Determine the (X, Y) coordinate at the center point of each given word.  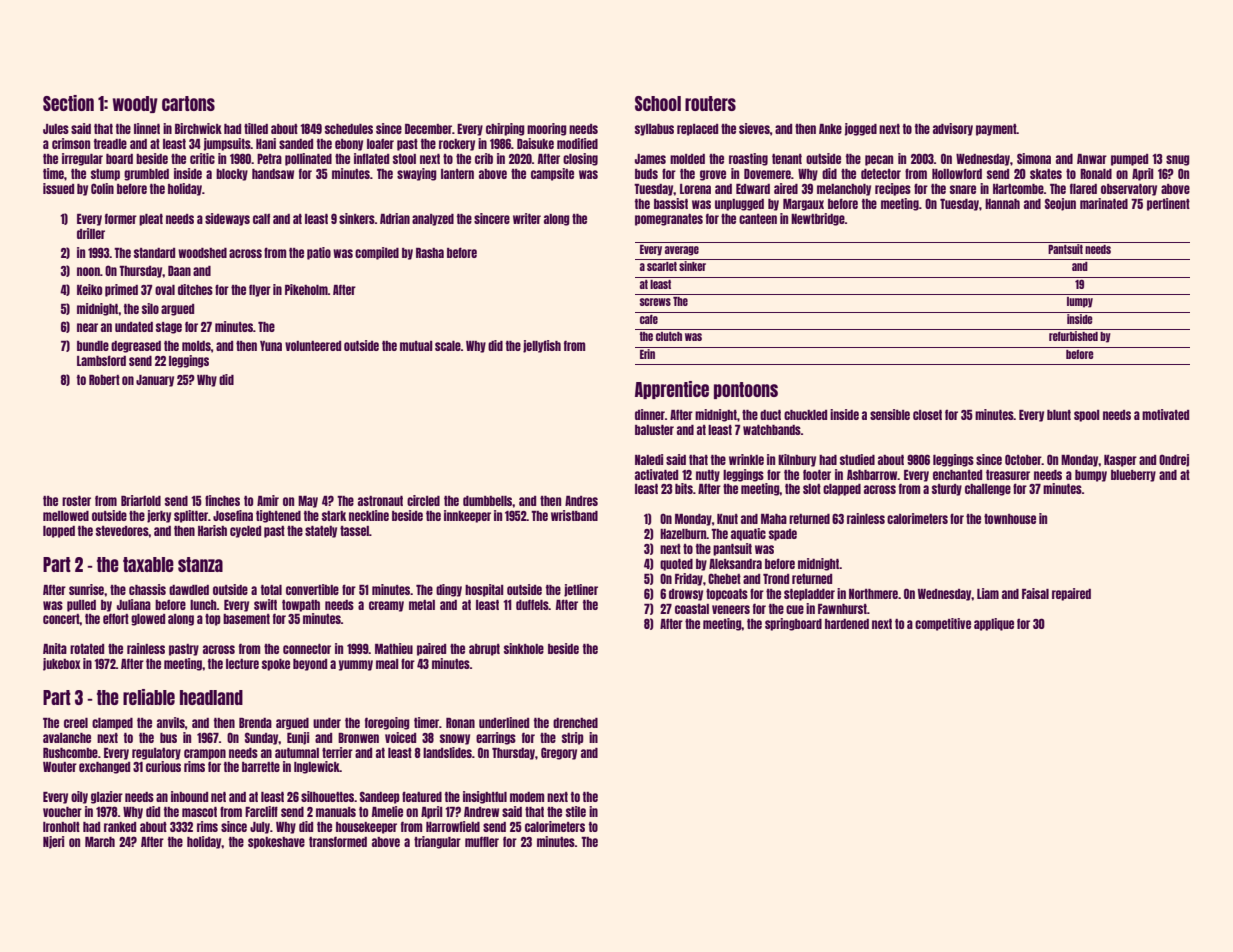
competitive (943, 624)
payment (996, 130)
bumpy (1091, 476)
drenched (575, 723)
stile (576, 811)
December (428, 129)
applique (994, 624)
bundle (93, 346)
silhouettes (327, 796)
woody (135, 104)
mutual (416, 346)
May (308, 502)
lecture (242, 664)
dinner (650, 414)
